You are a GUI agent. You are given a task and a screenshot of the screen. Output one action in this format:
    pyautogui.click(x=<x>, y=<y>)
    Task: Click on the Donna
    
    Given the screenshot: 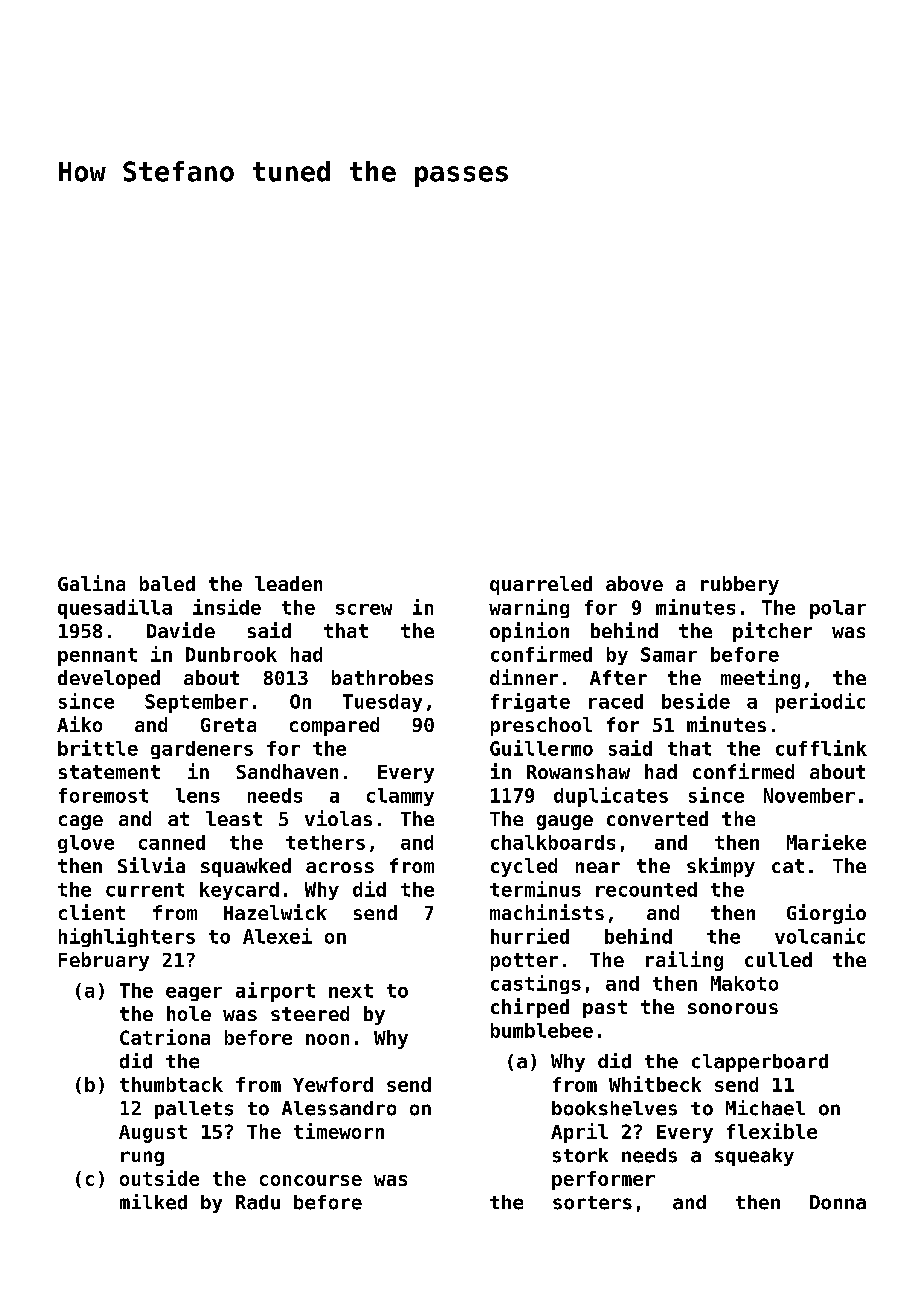 What is the action you would take?
    pyautogui.click(x=838, y=1202)
